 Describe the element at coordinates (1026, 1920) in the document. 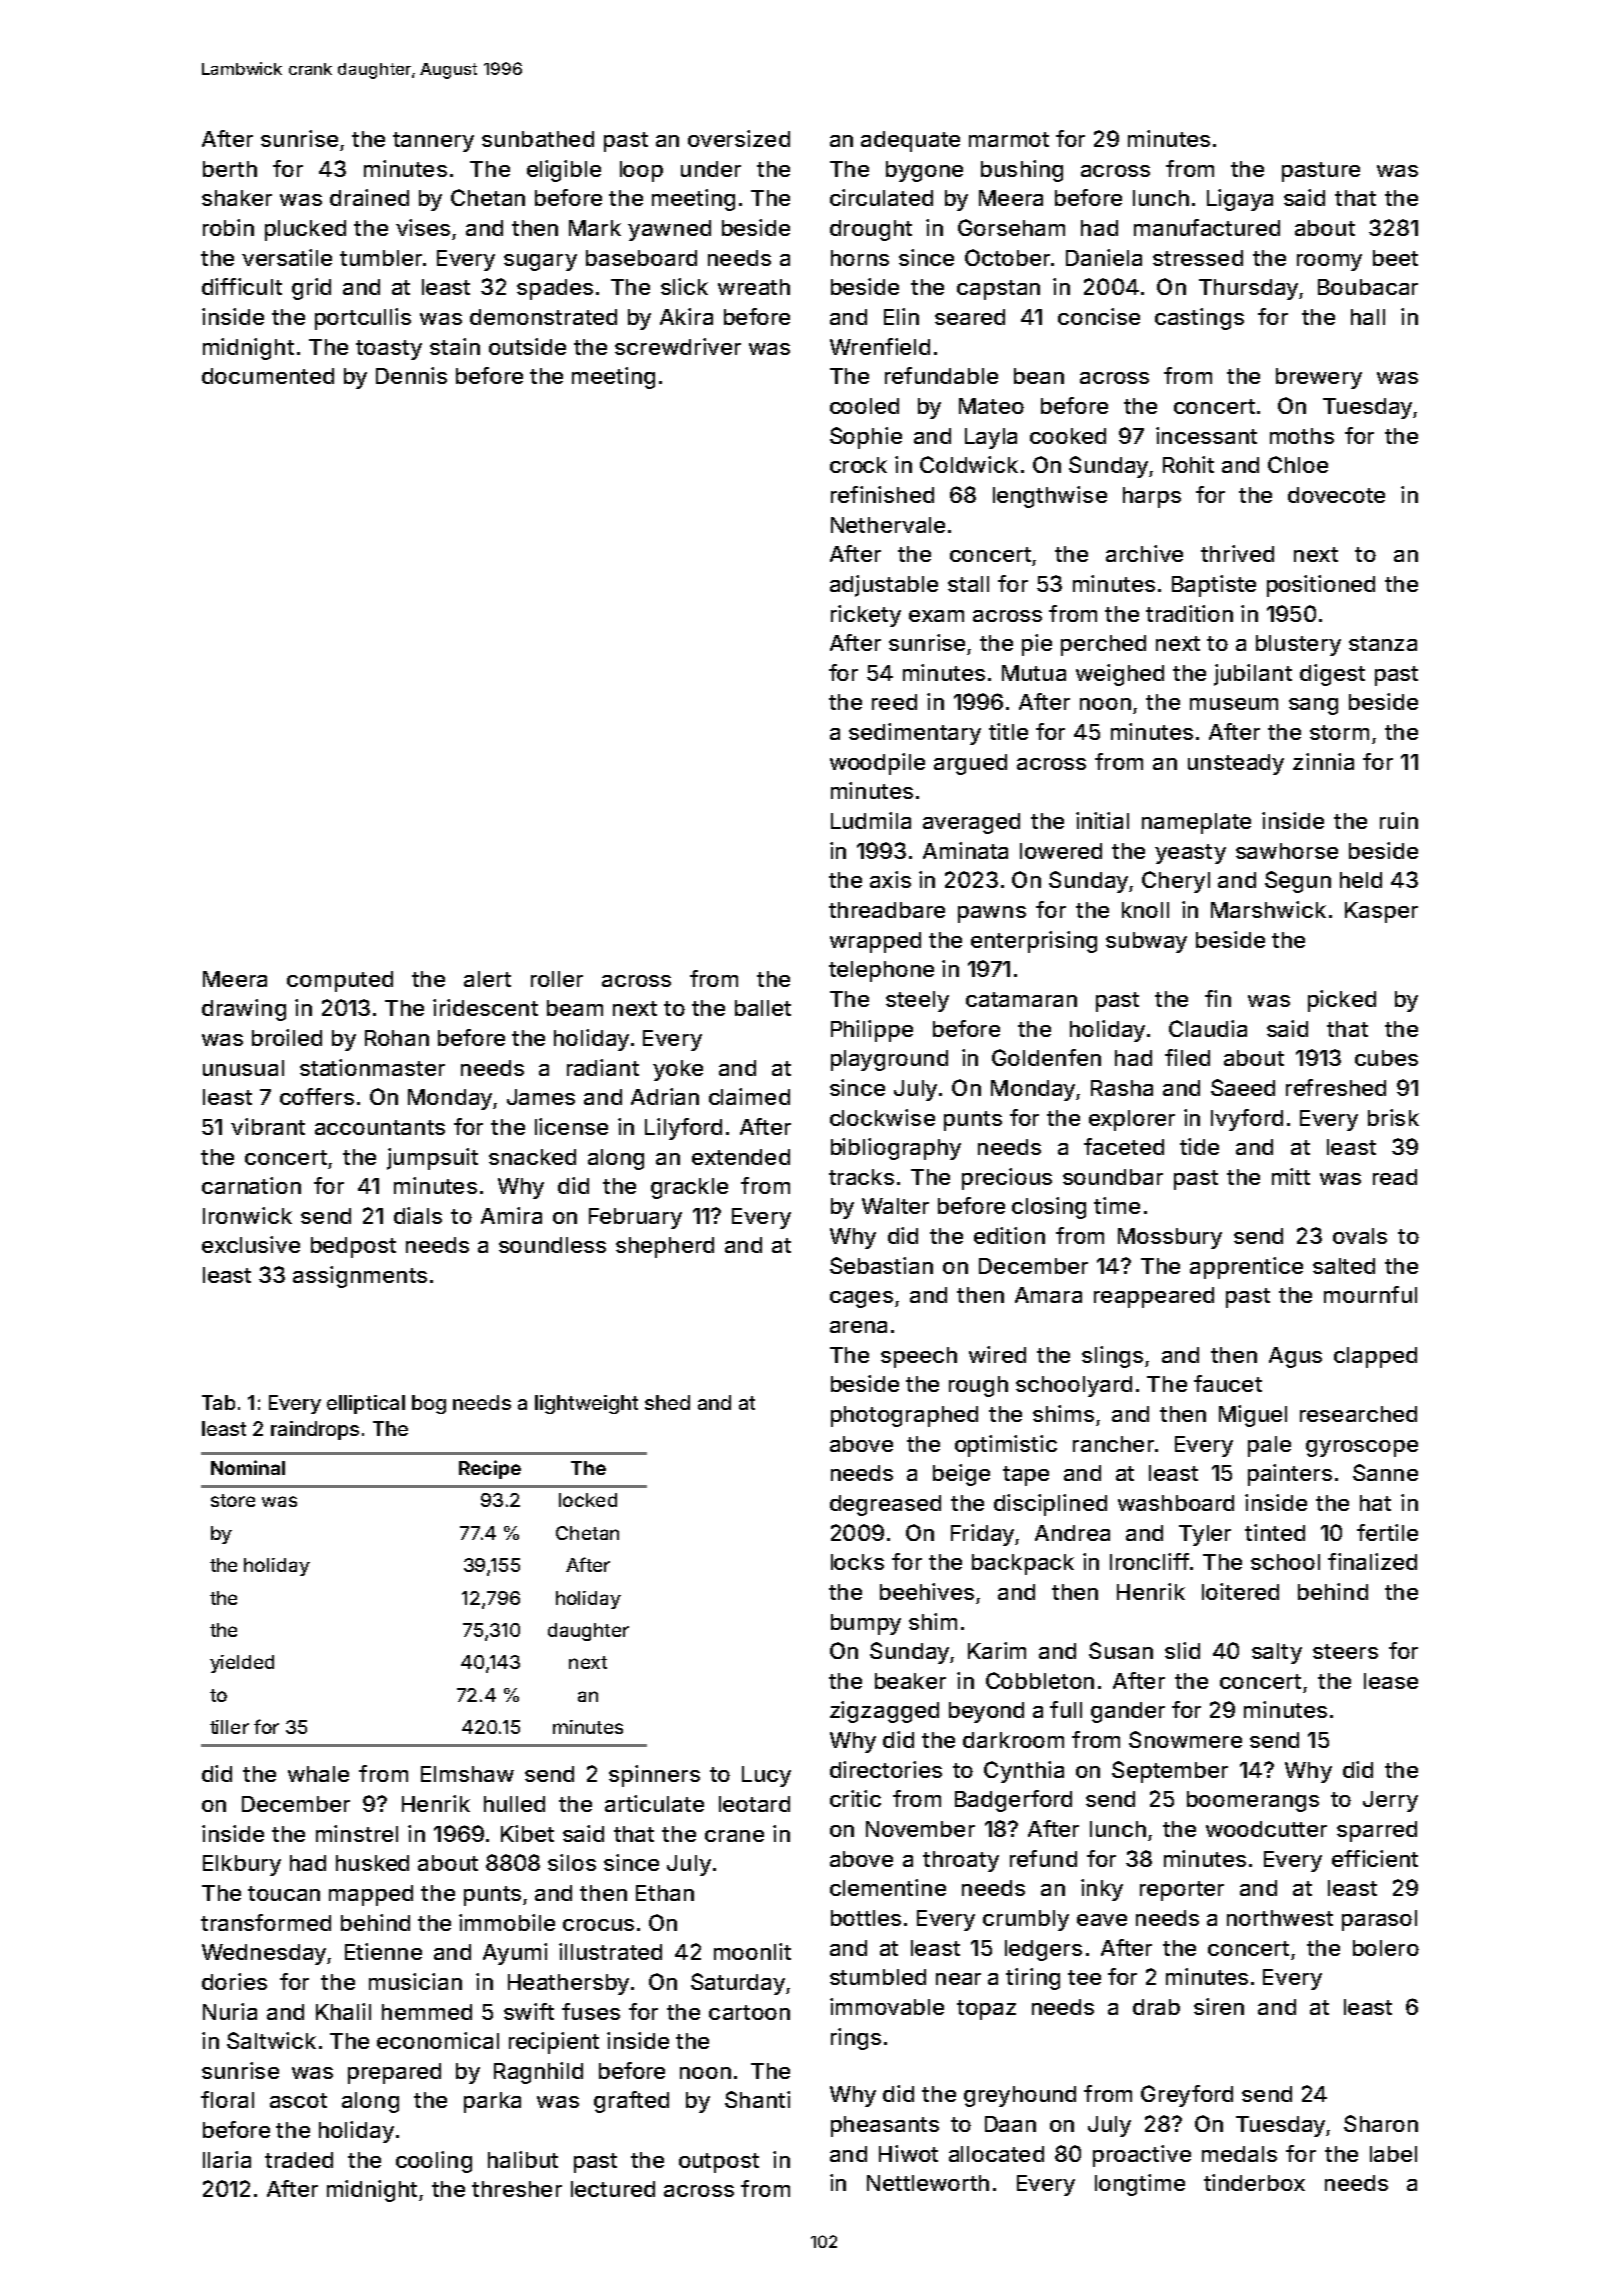

I see `crumbly` at that location.
